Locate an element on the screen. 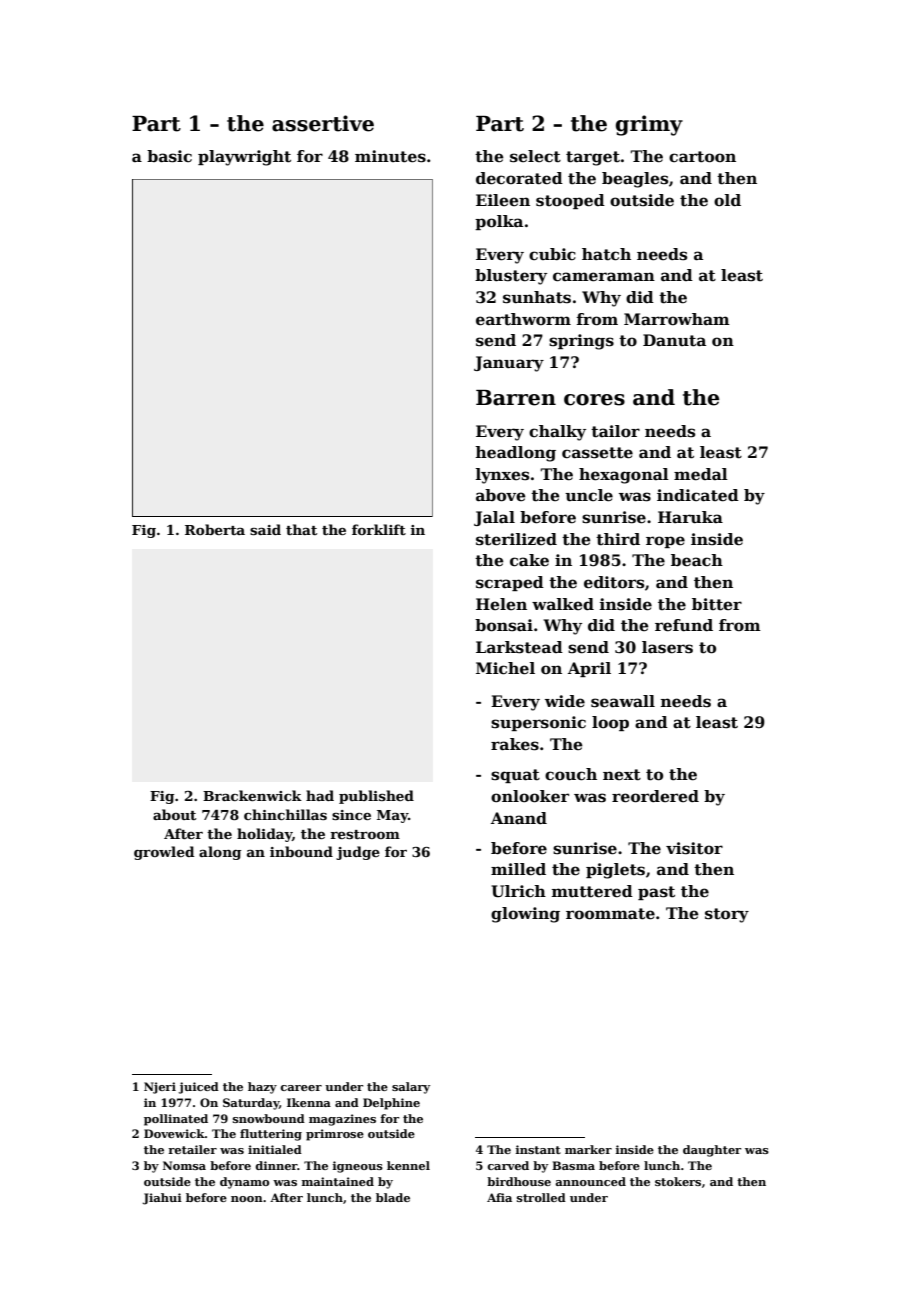  holiday is located at coordinates (264, 835).
